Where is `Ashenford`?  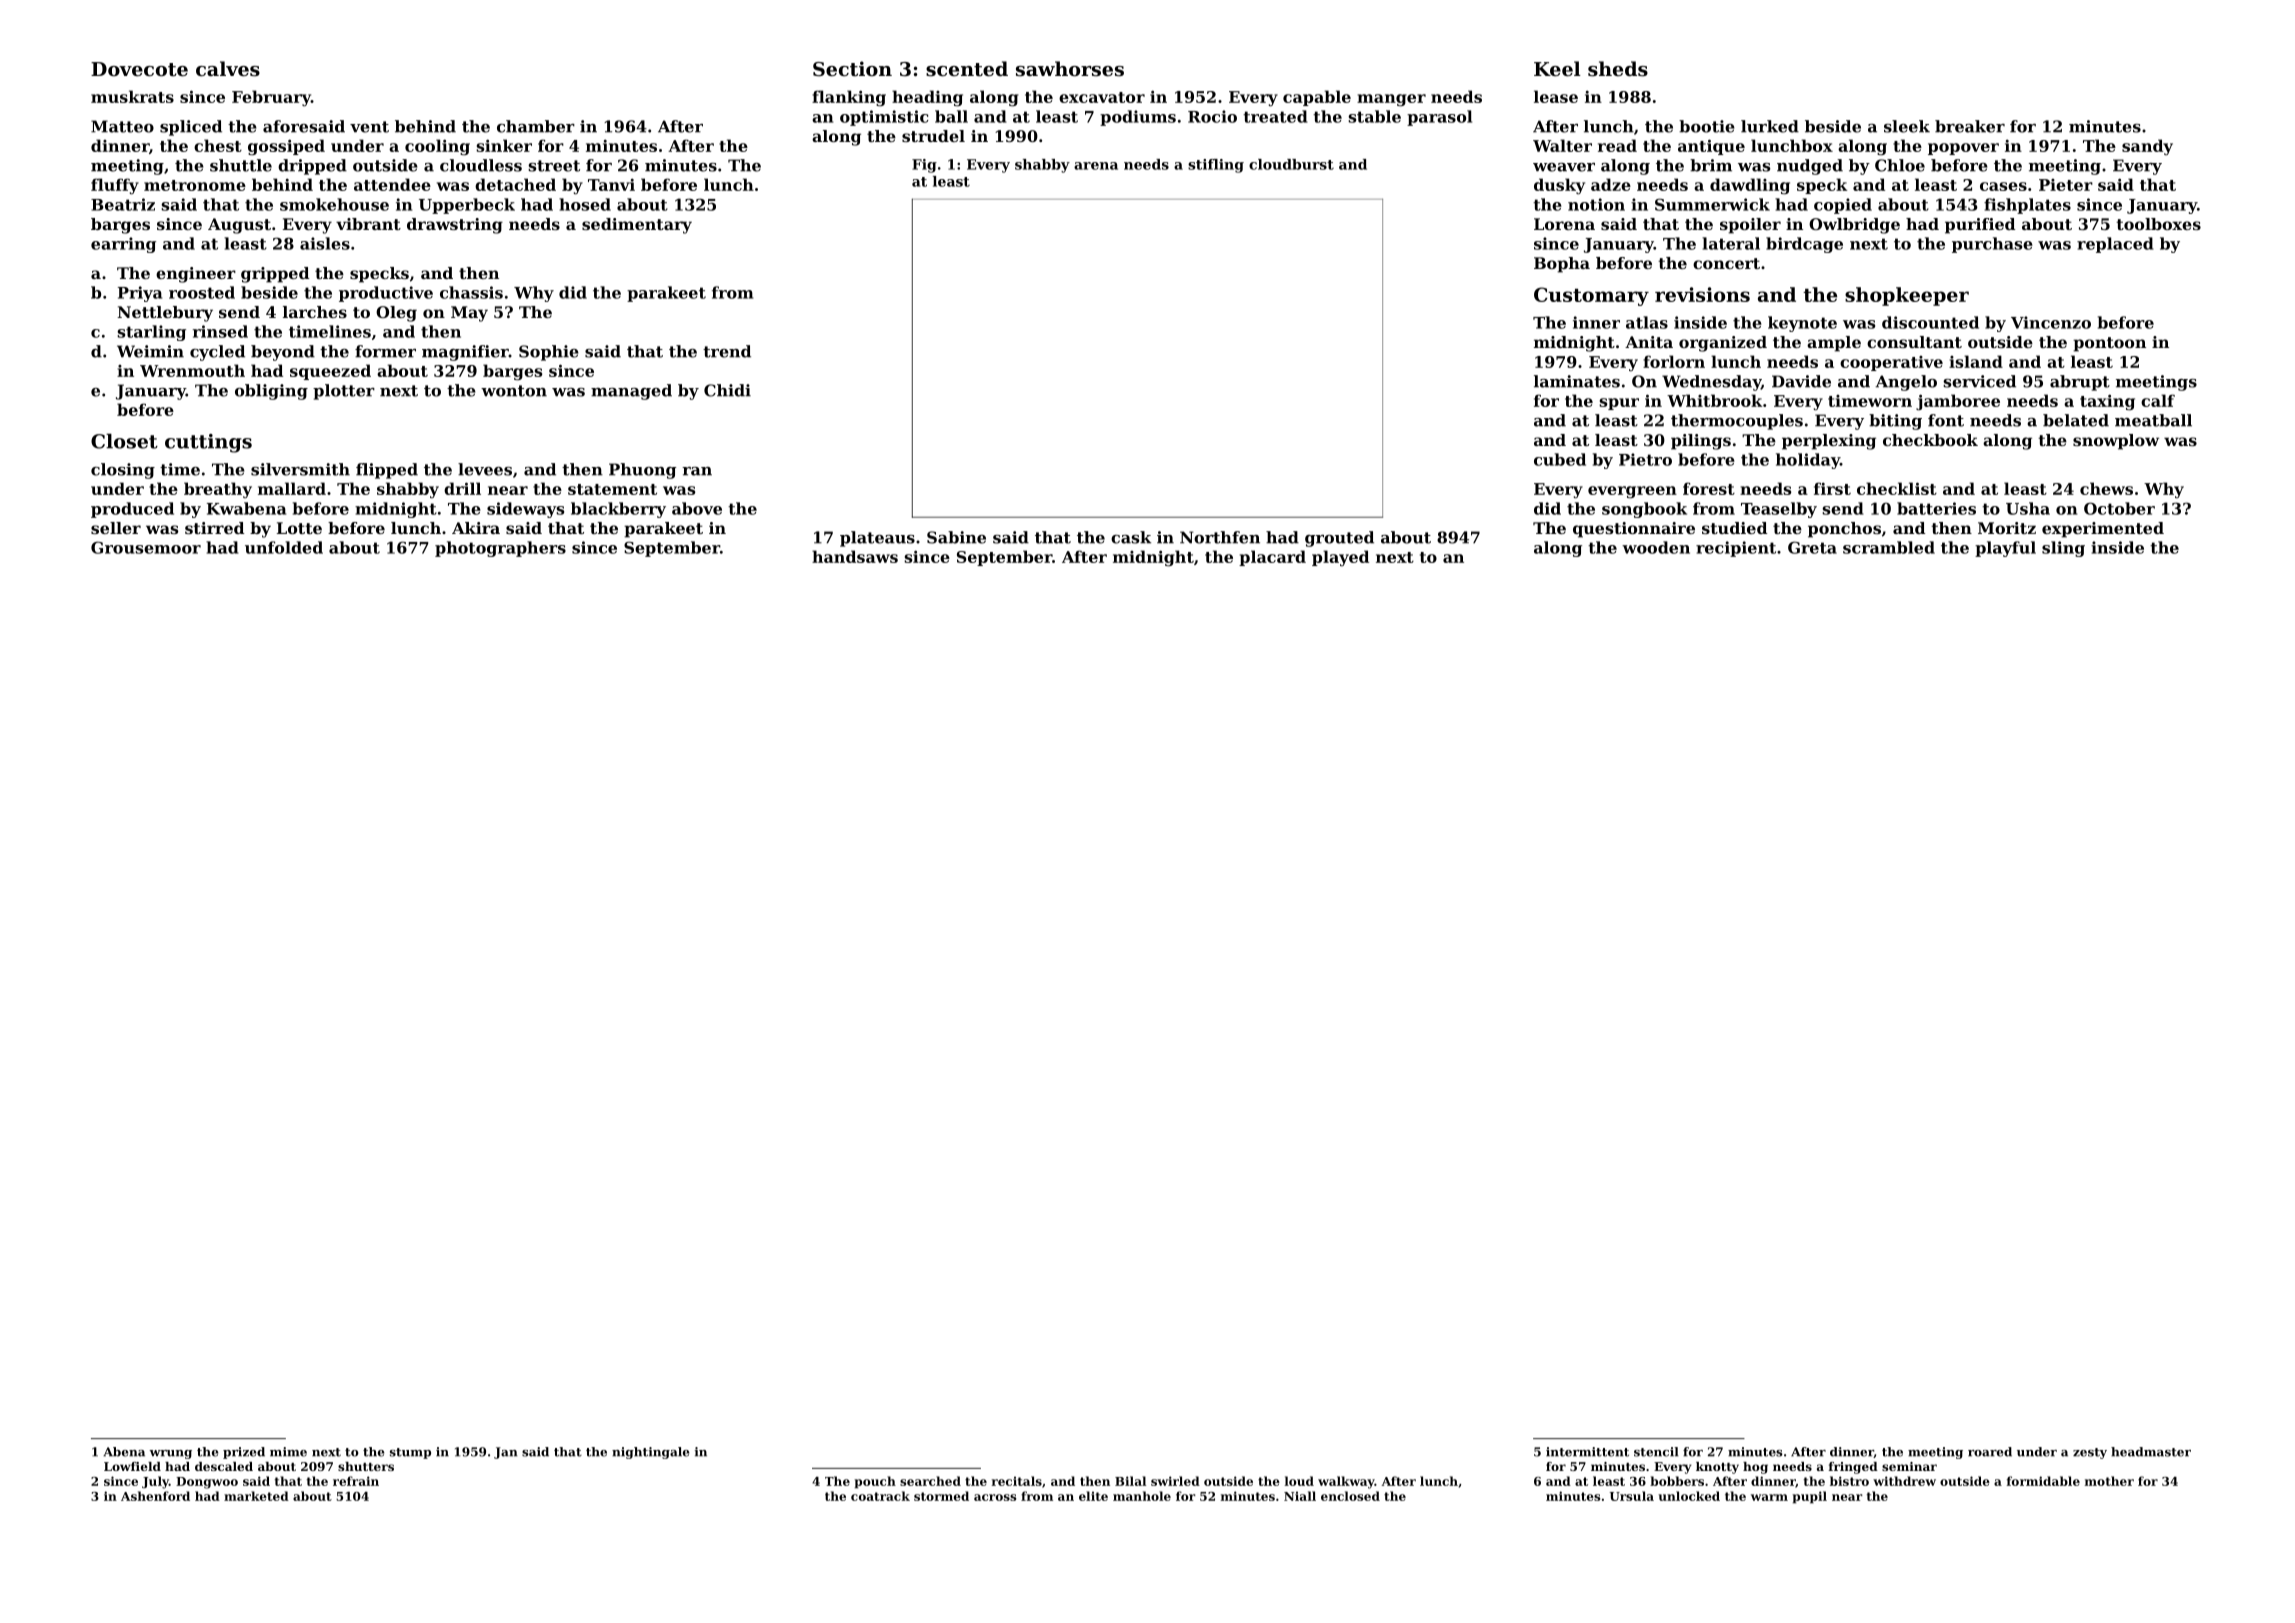 Ashenford is located at coordinates (155, 1496).
